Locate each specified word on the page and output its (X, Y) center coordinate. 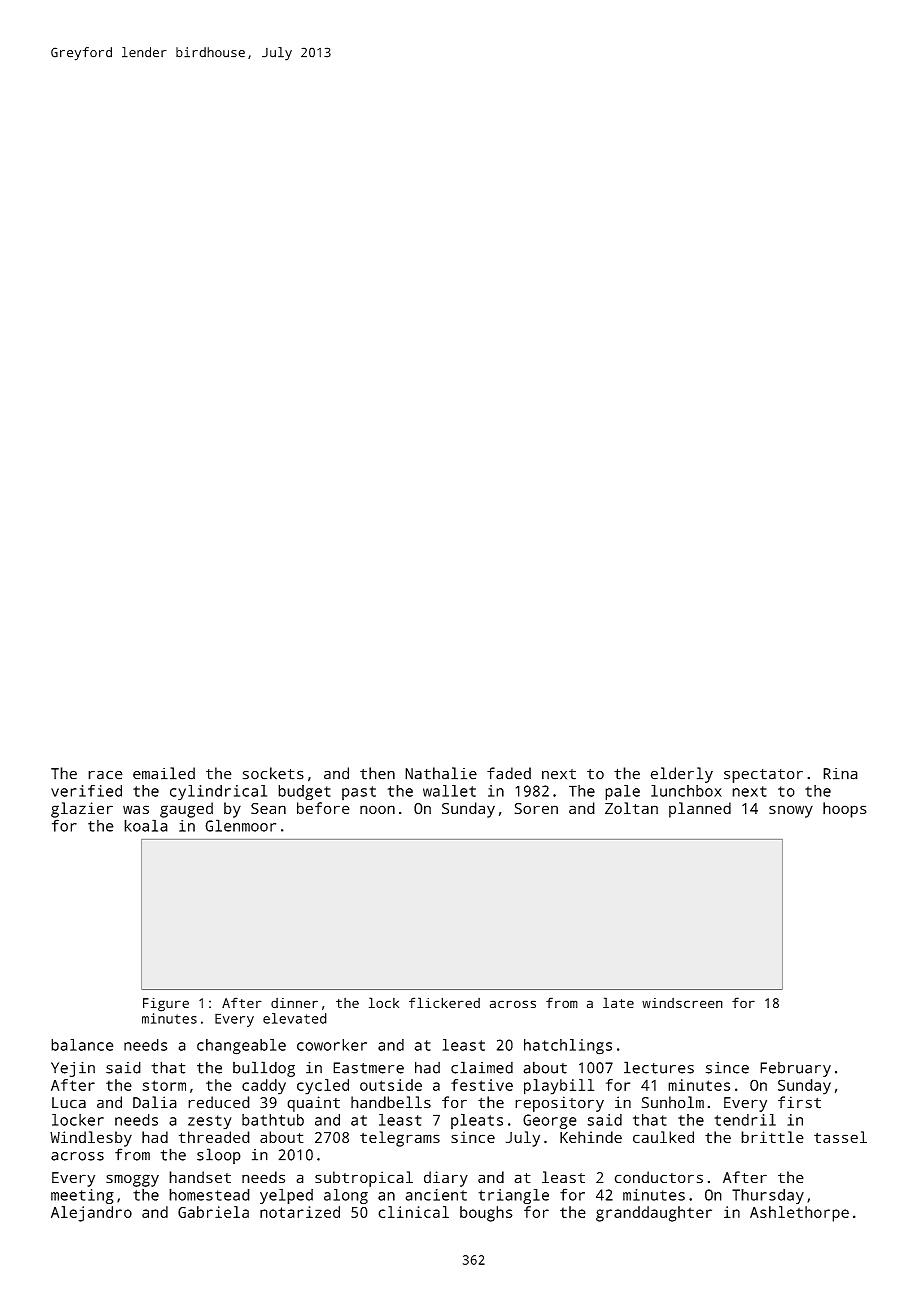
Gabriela (213, 1212)
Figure (166, 1005)
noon (377, 809)
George (550, 1121)
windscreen (682, 1003)
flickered (444, 1002)
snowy (791, 811)
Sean (268, 808)
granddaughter (654, 1214)
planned (700, 810)
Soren (536, 808)
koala (146, 825)
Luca (69, 1103)
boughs (486, 1214)
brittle (772, 1137)
